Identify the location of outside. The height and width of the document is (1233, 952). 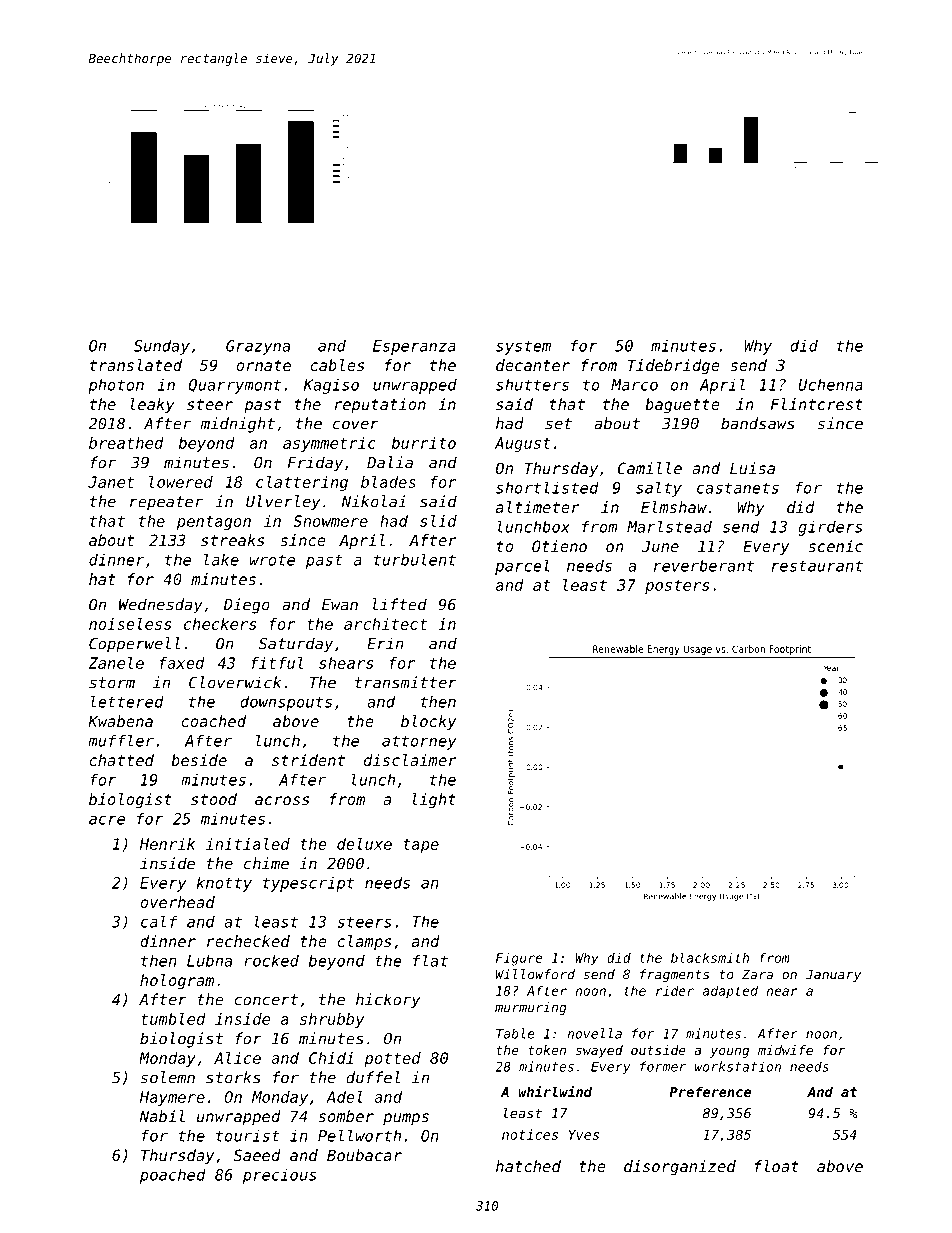
(658, 1050).
